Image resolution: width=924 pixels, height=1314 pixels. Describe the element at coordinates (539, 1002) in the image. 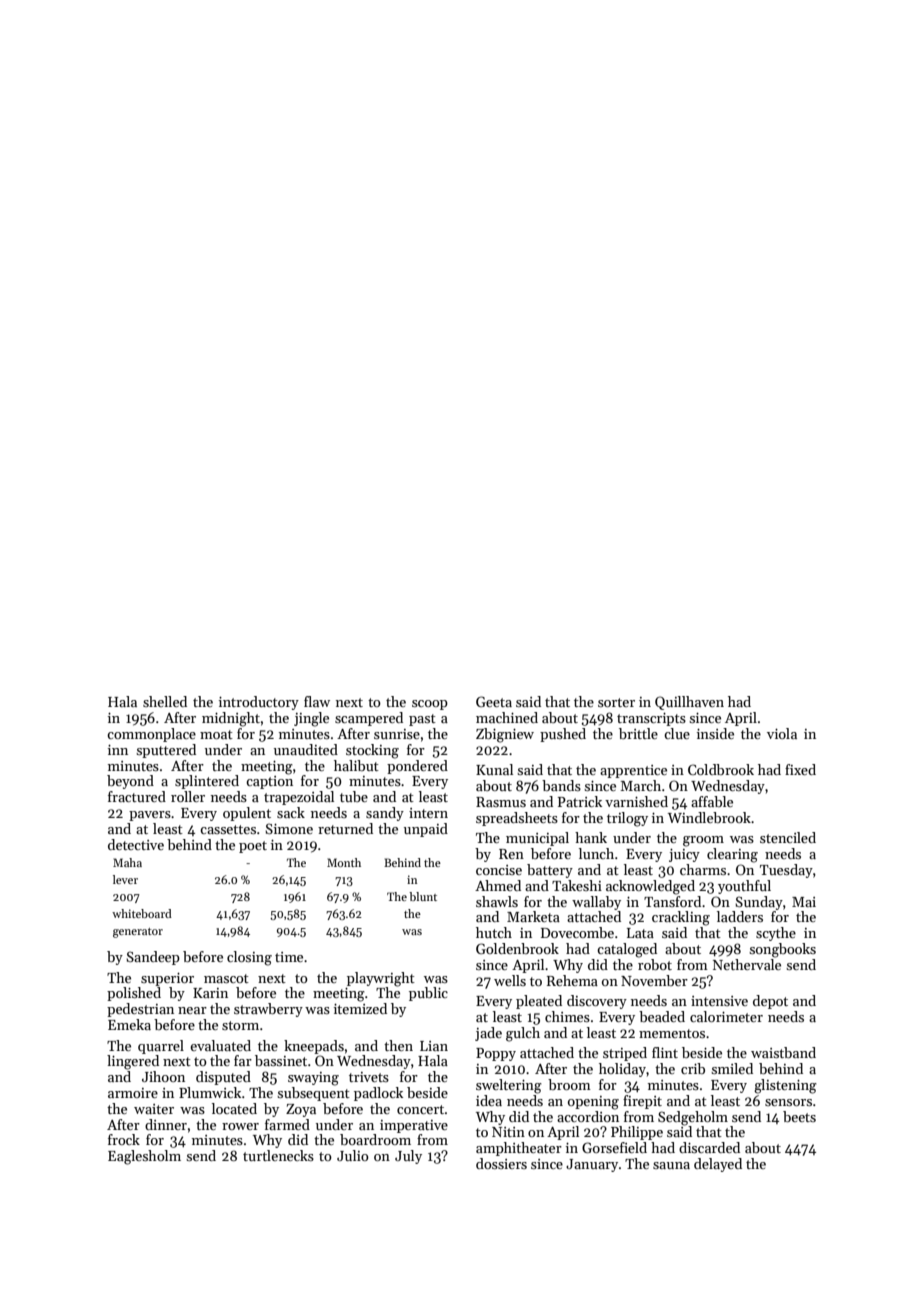

I see `pleated` at that location.
